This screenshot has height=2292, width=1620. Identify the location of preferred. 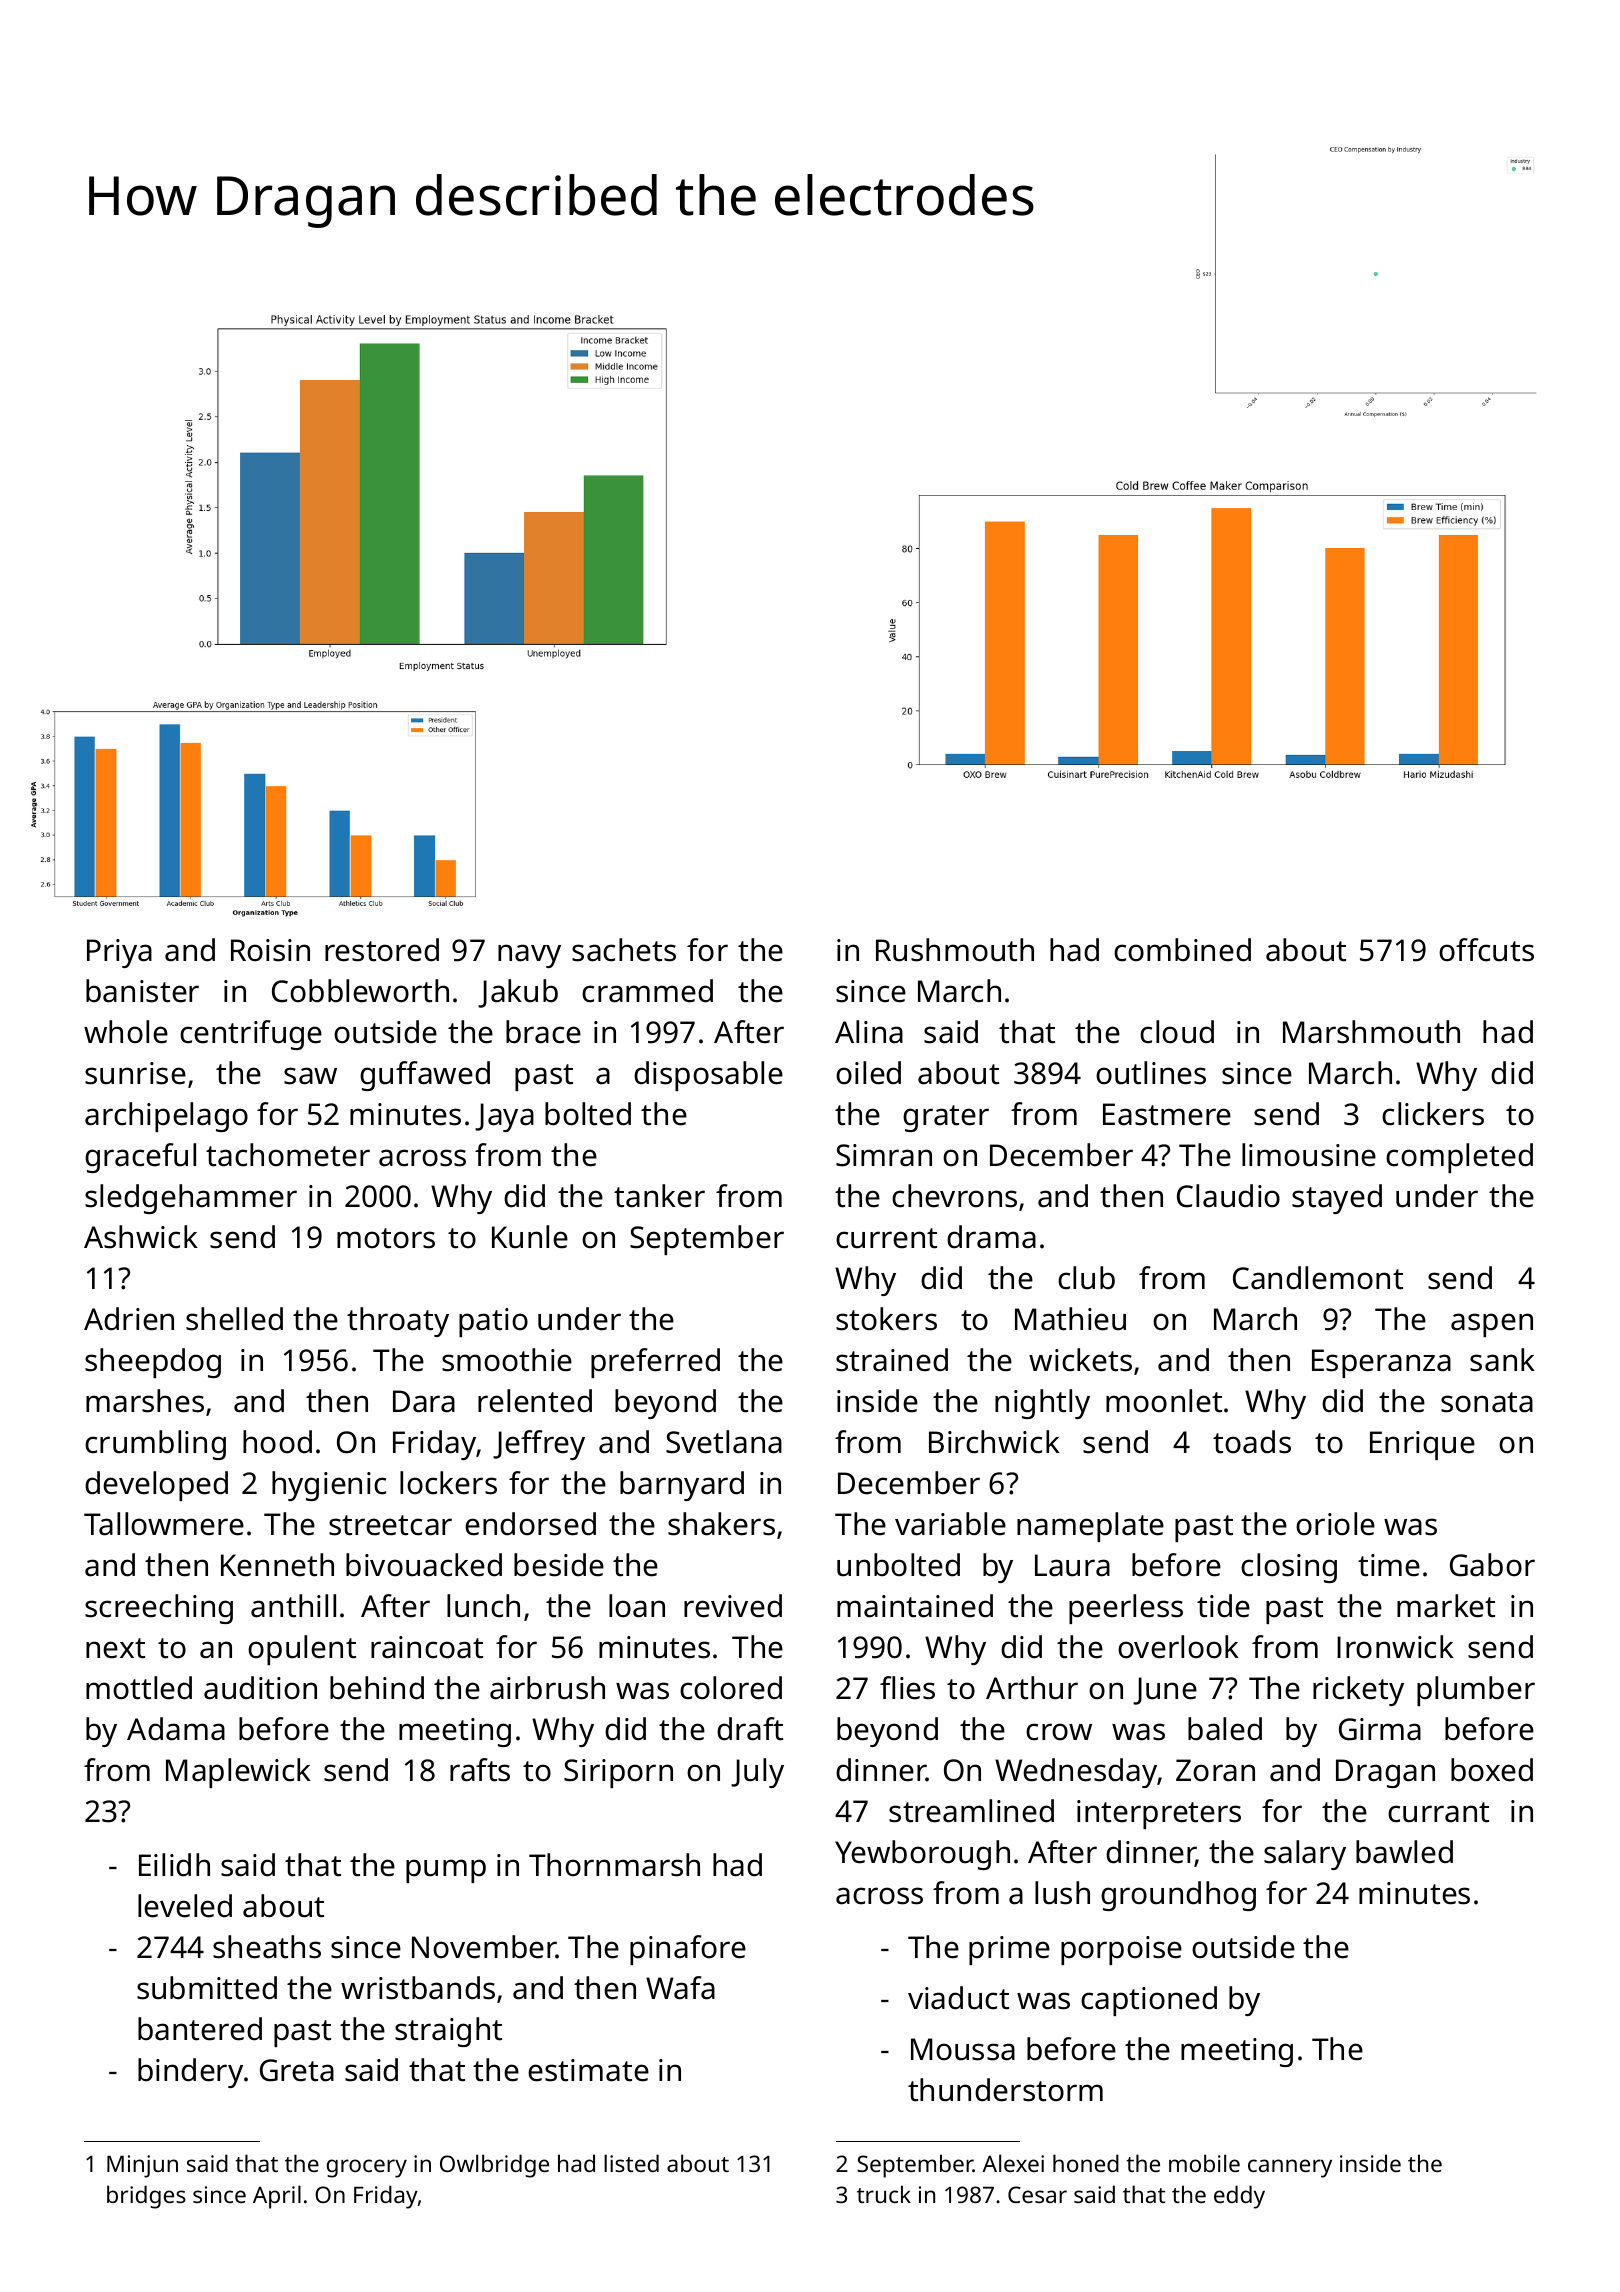
(655, 1363).
